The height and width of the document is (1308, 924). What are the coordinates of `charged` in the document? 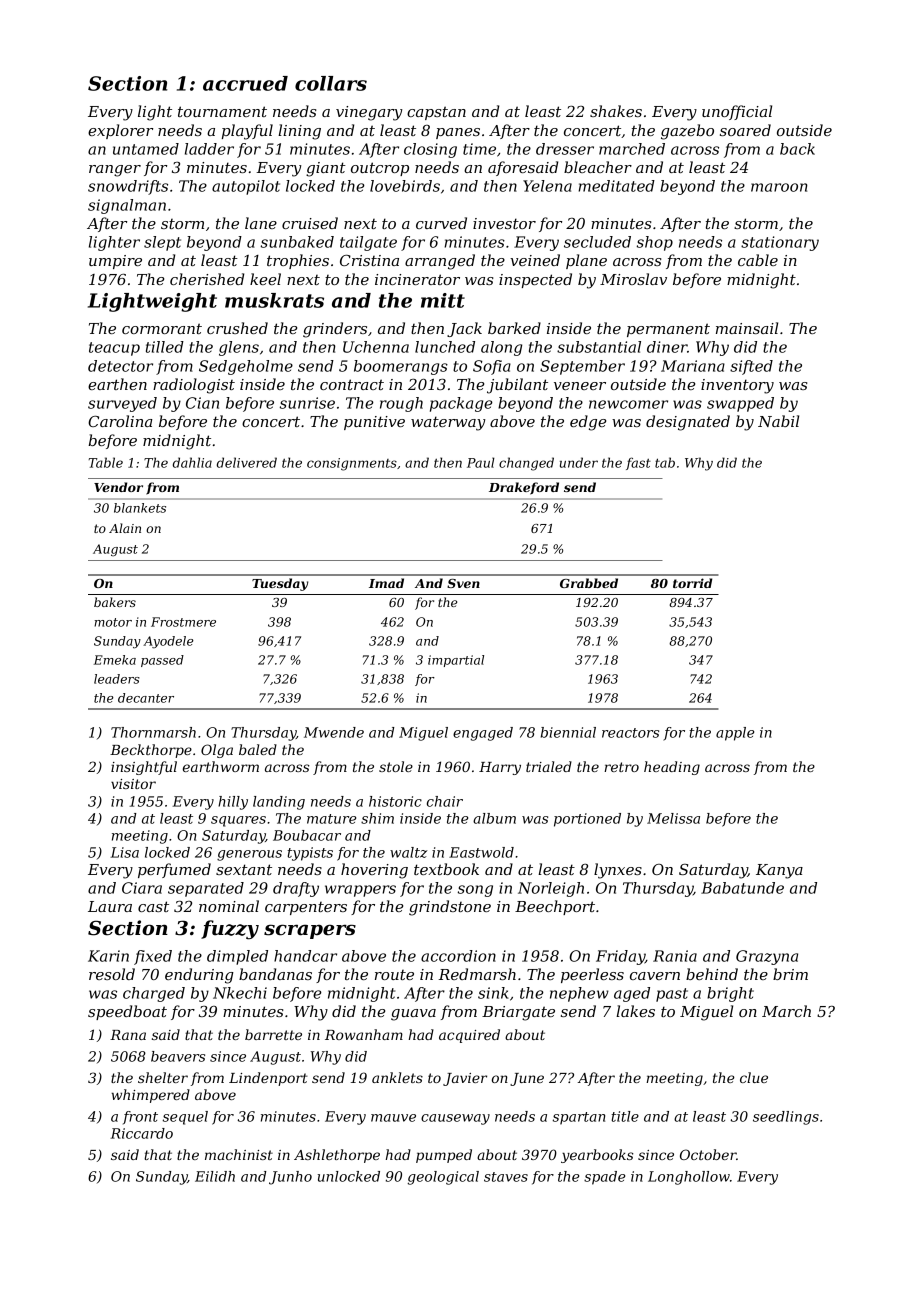 It's located at (154, 994).
